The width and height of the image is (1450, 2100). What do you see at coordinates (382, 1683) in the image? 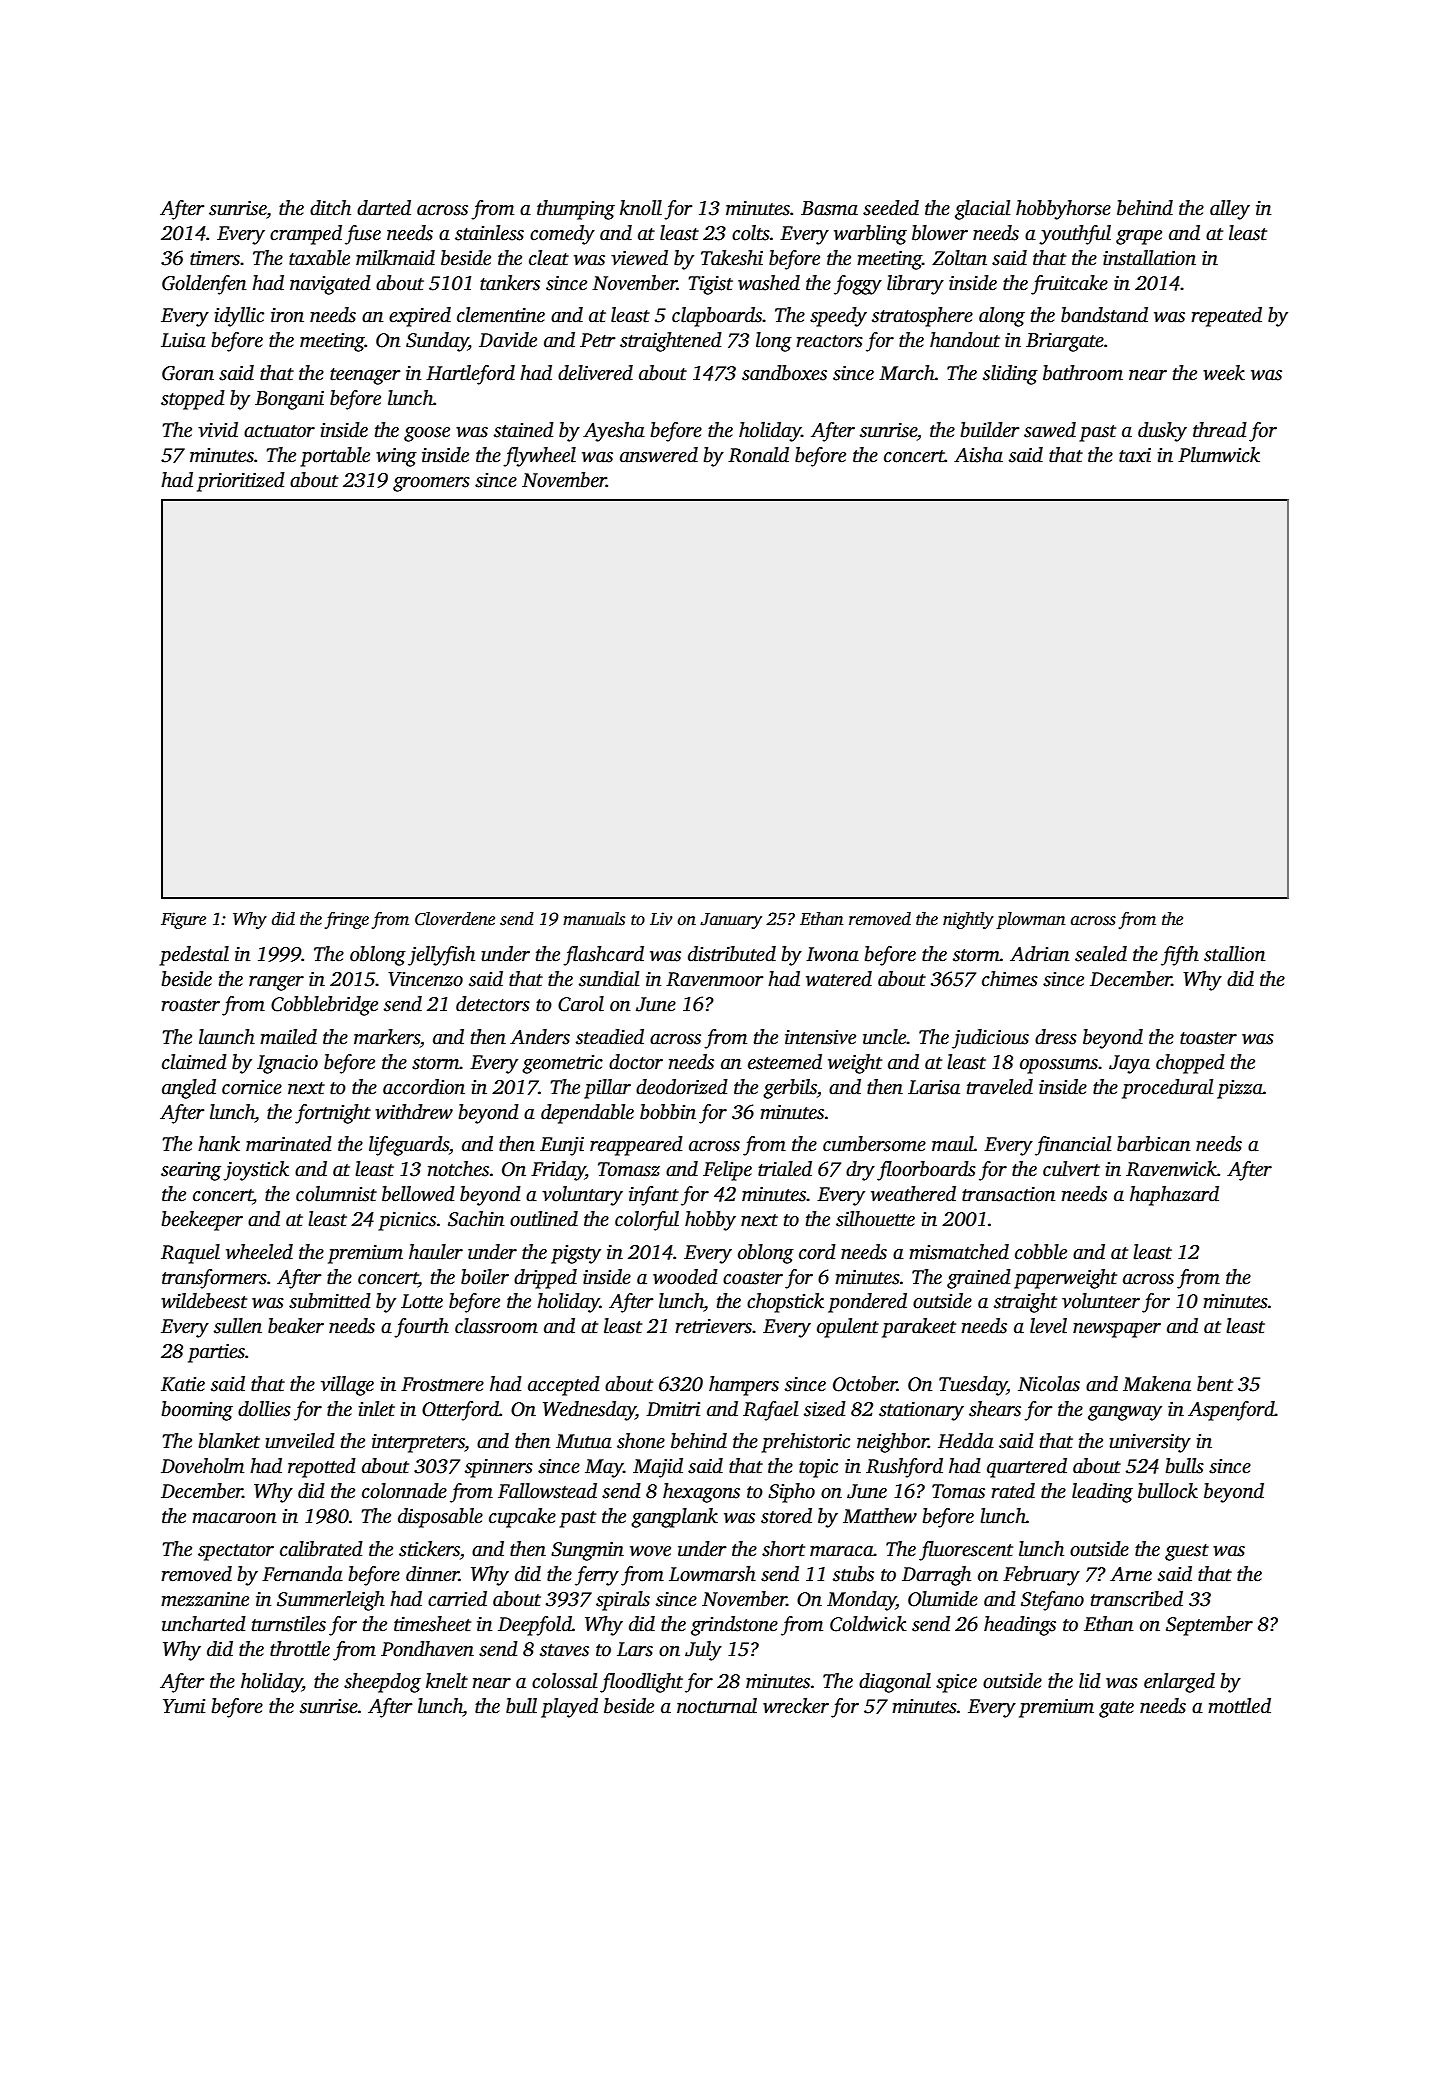
I see `sheepdog` at bounding box center [382, 1683].
